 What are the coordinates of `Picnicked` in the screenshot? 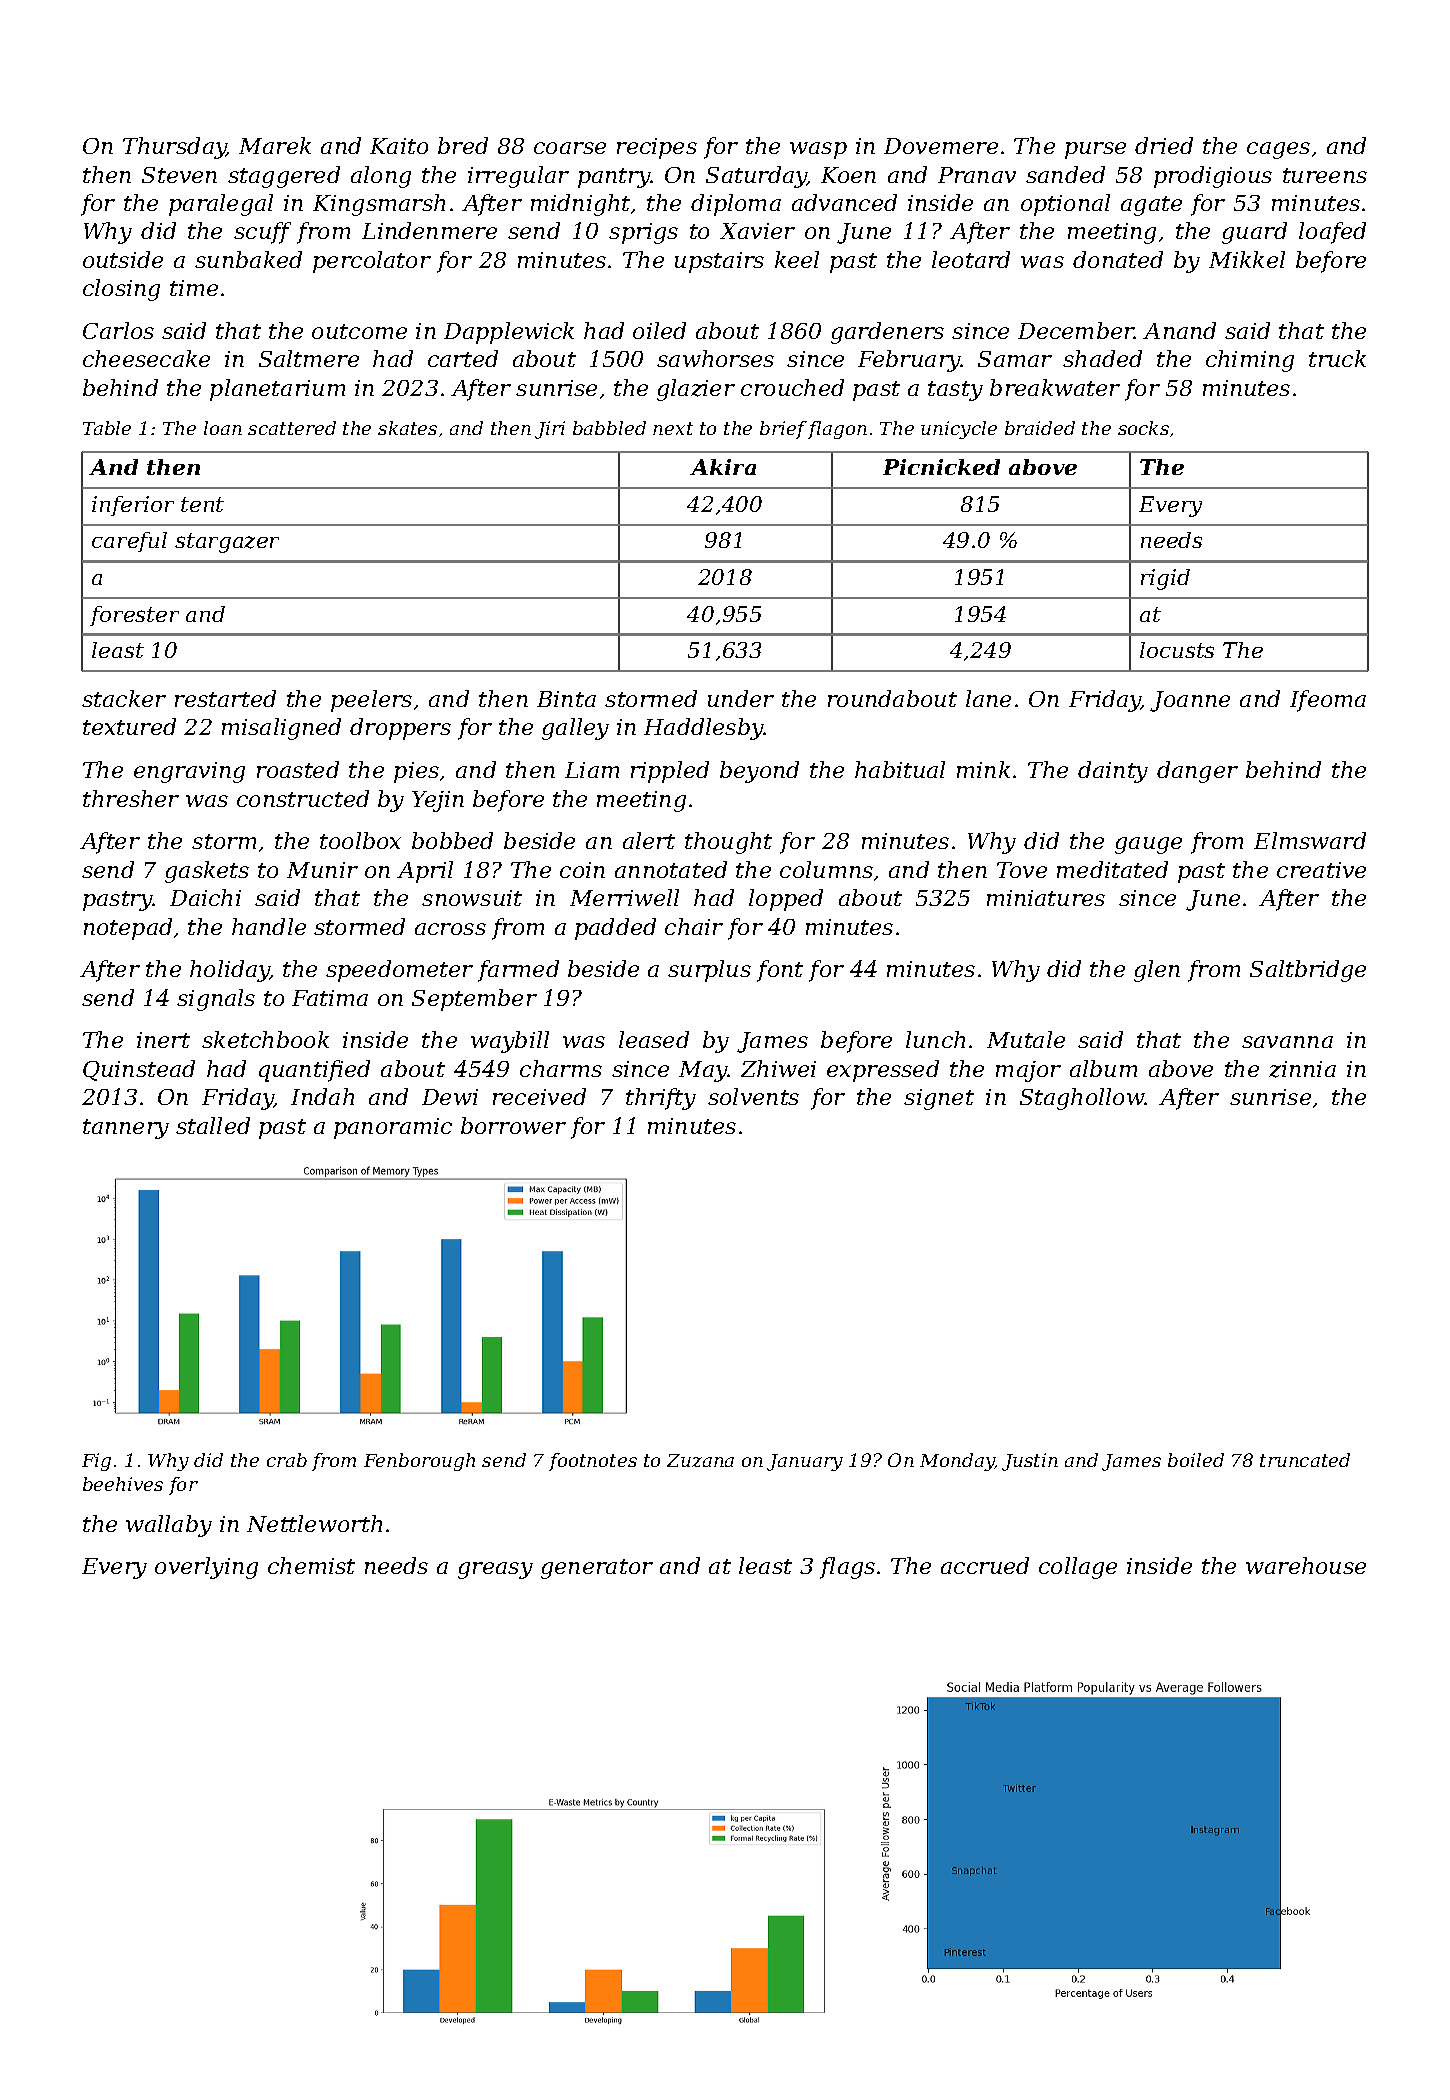 It's located at (941, 467).
